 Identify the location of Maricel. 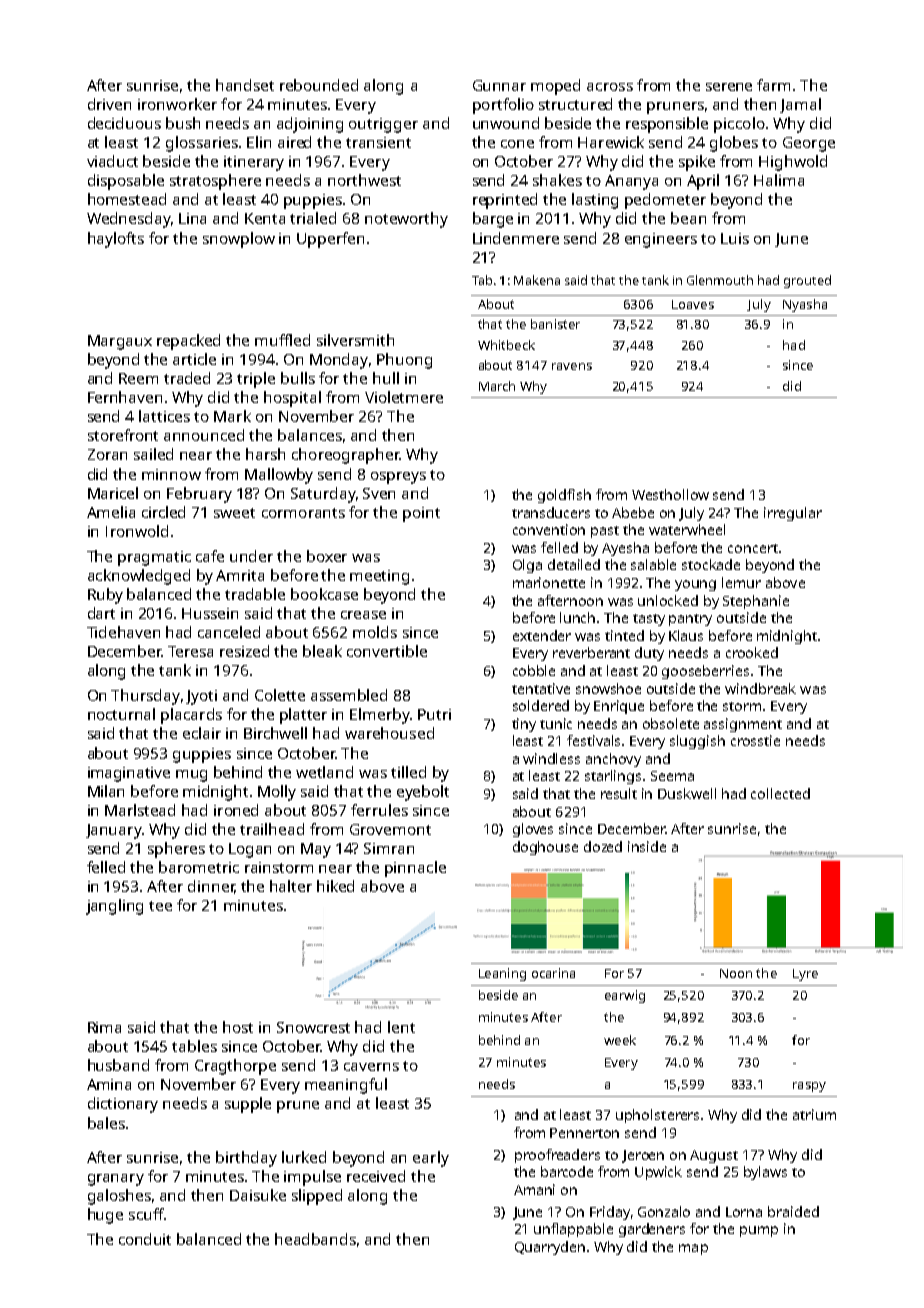
(113, 493).
